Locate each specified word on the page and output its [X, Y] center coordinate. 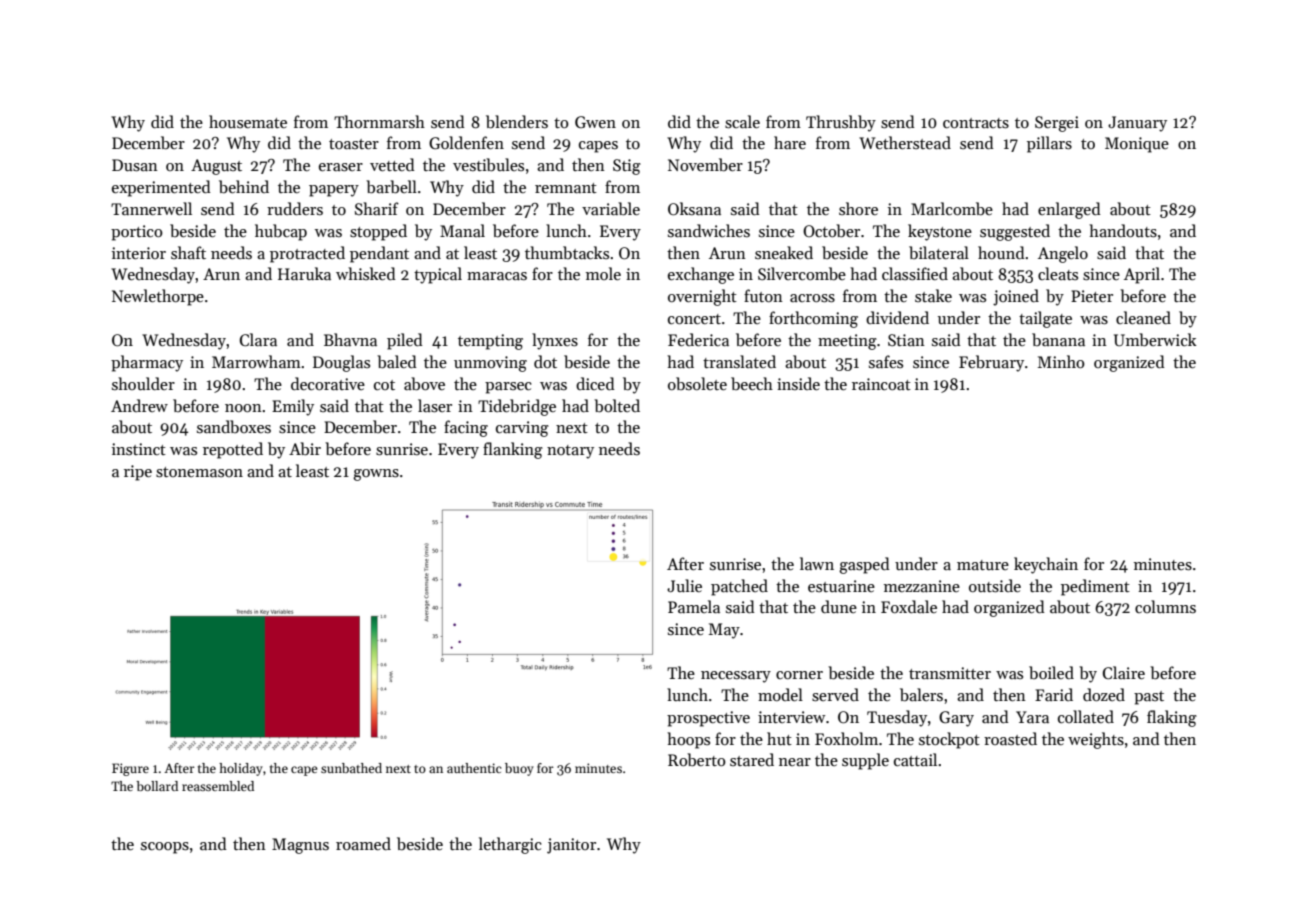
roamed [363, 843]
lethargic [510, 845]
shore [858, 208]
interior [139, 253]
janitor [571, 846]
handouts [1123, 231]
